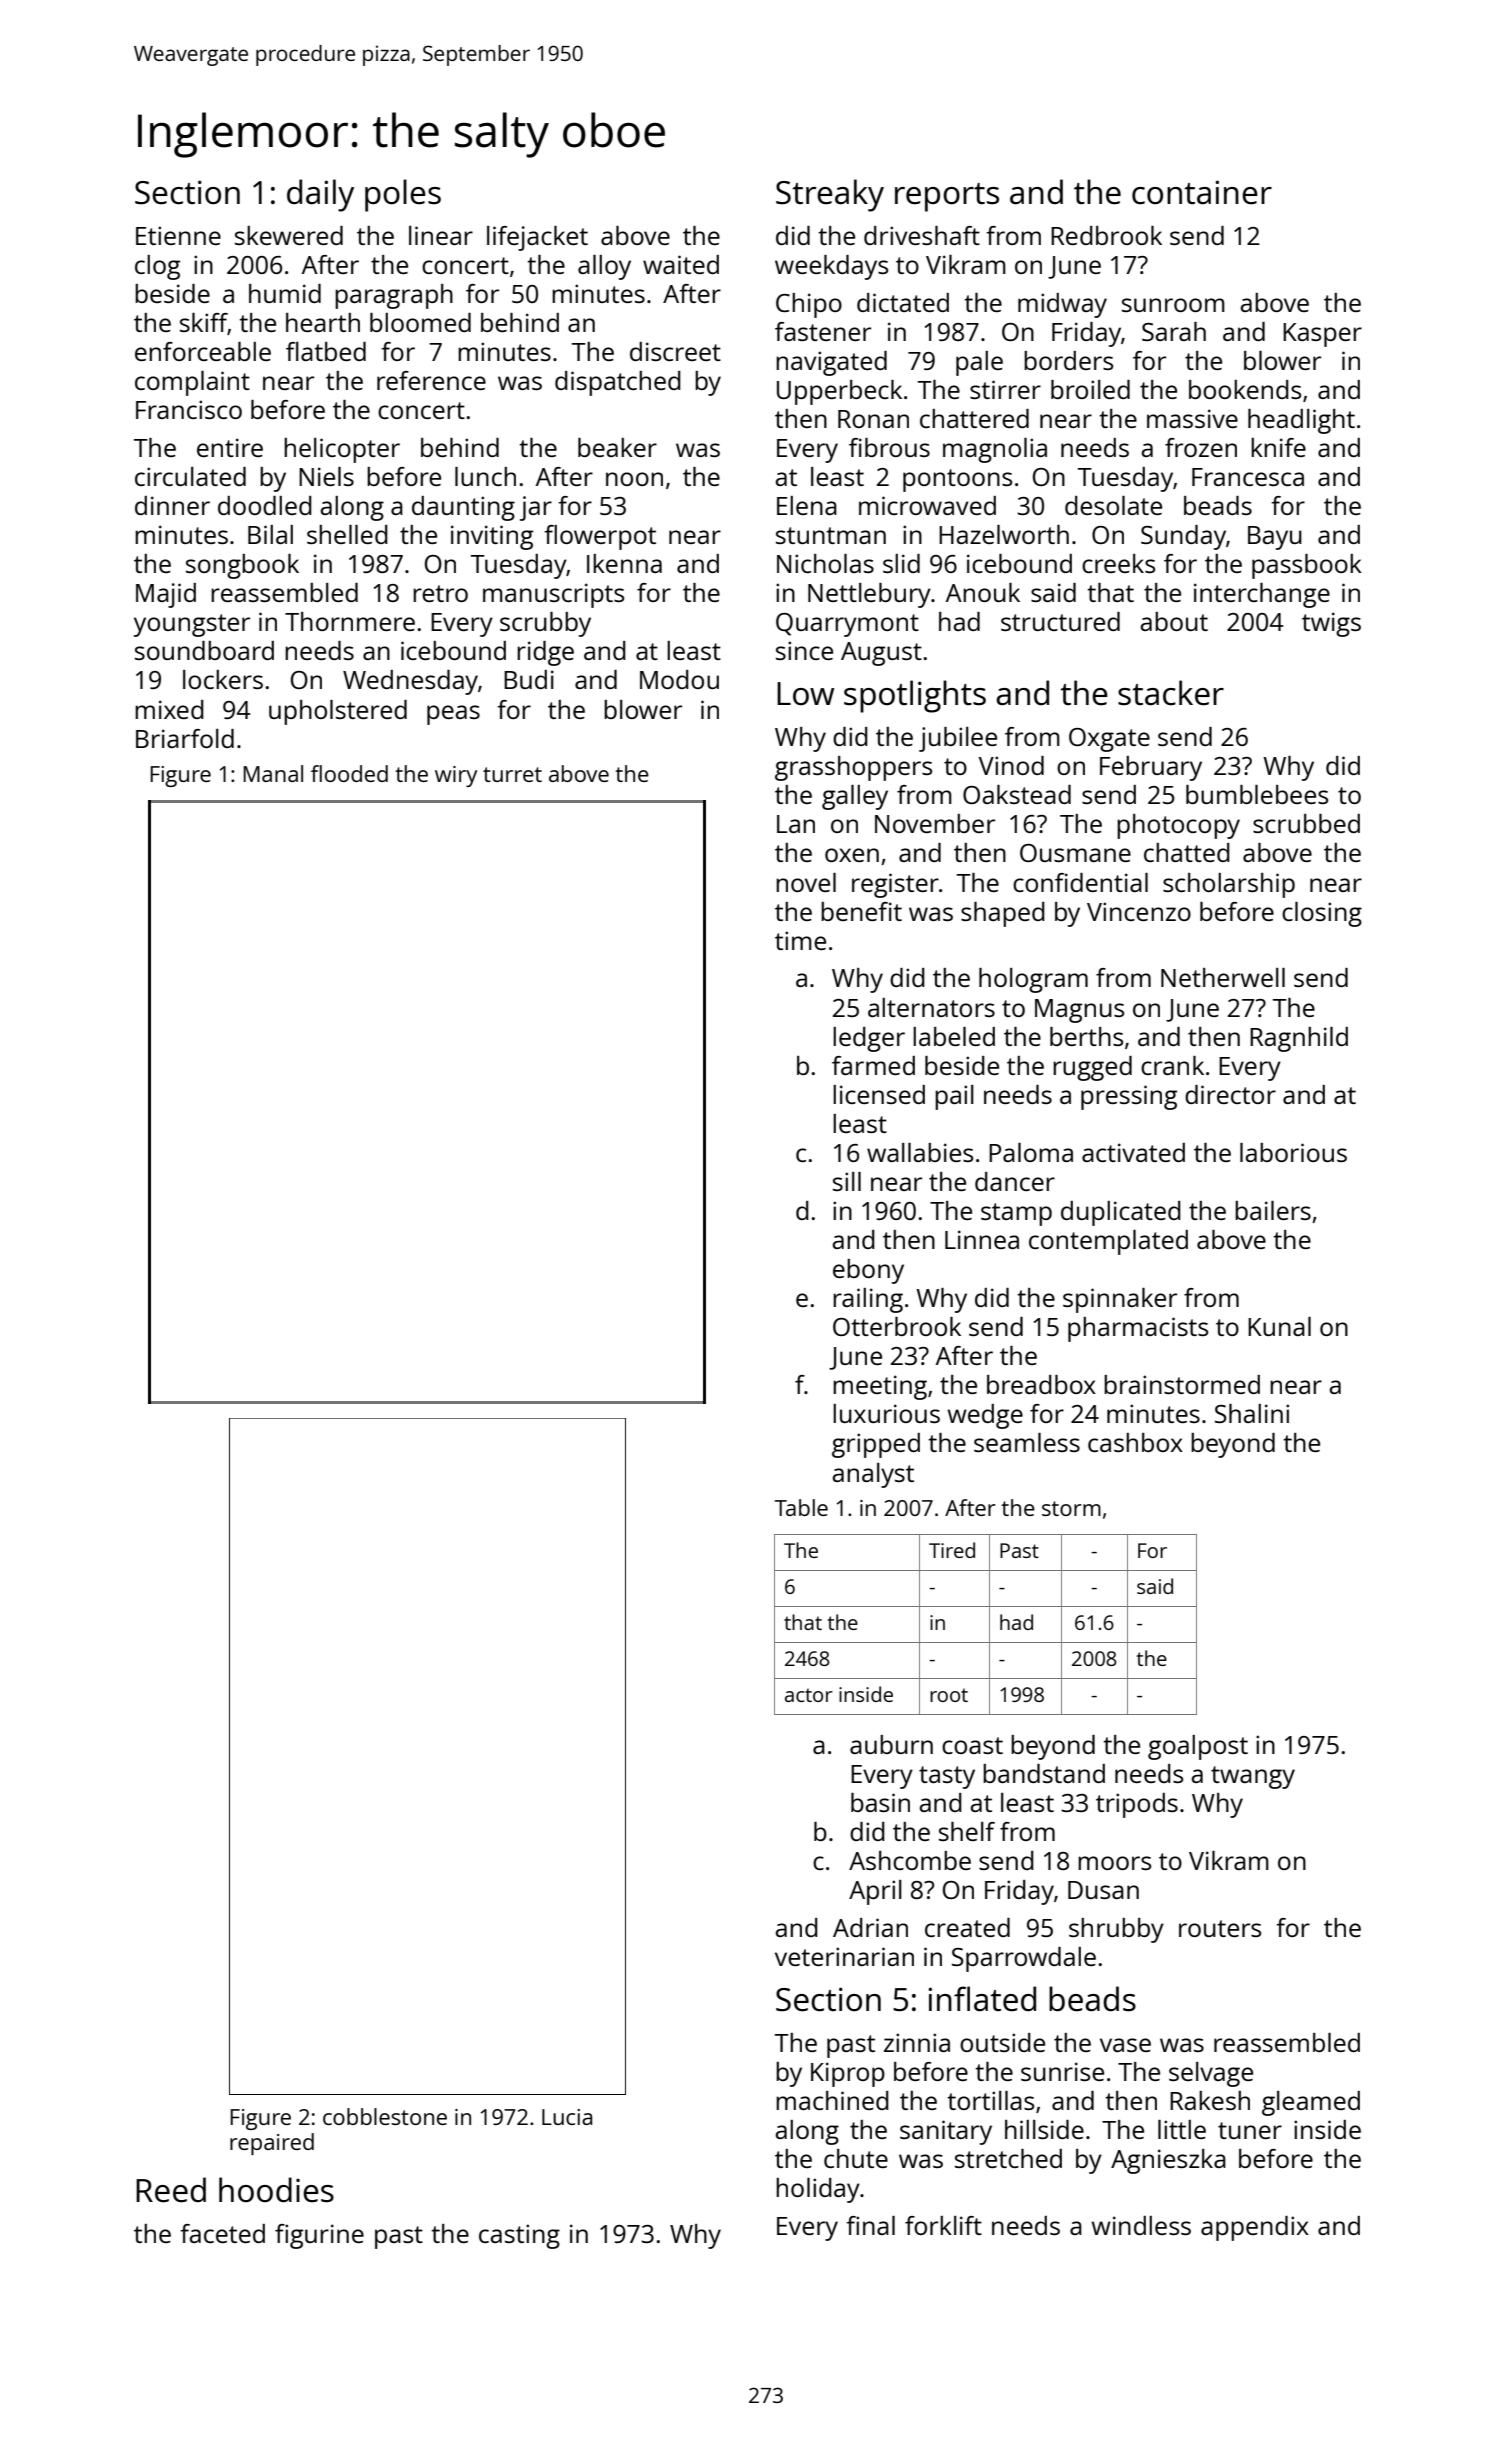 This screenshot has width=1496, height=2464. I want to click on appendix, so click(1255, 2228).
